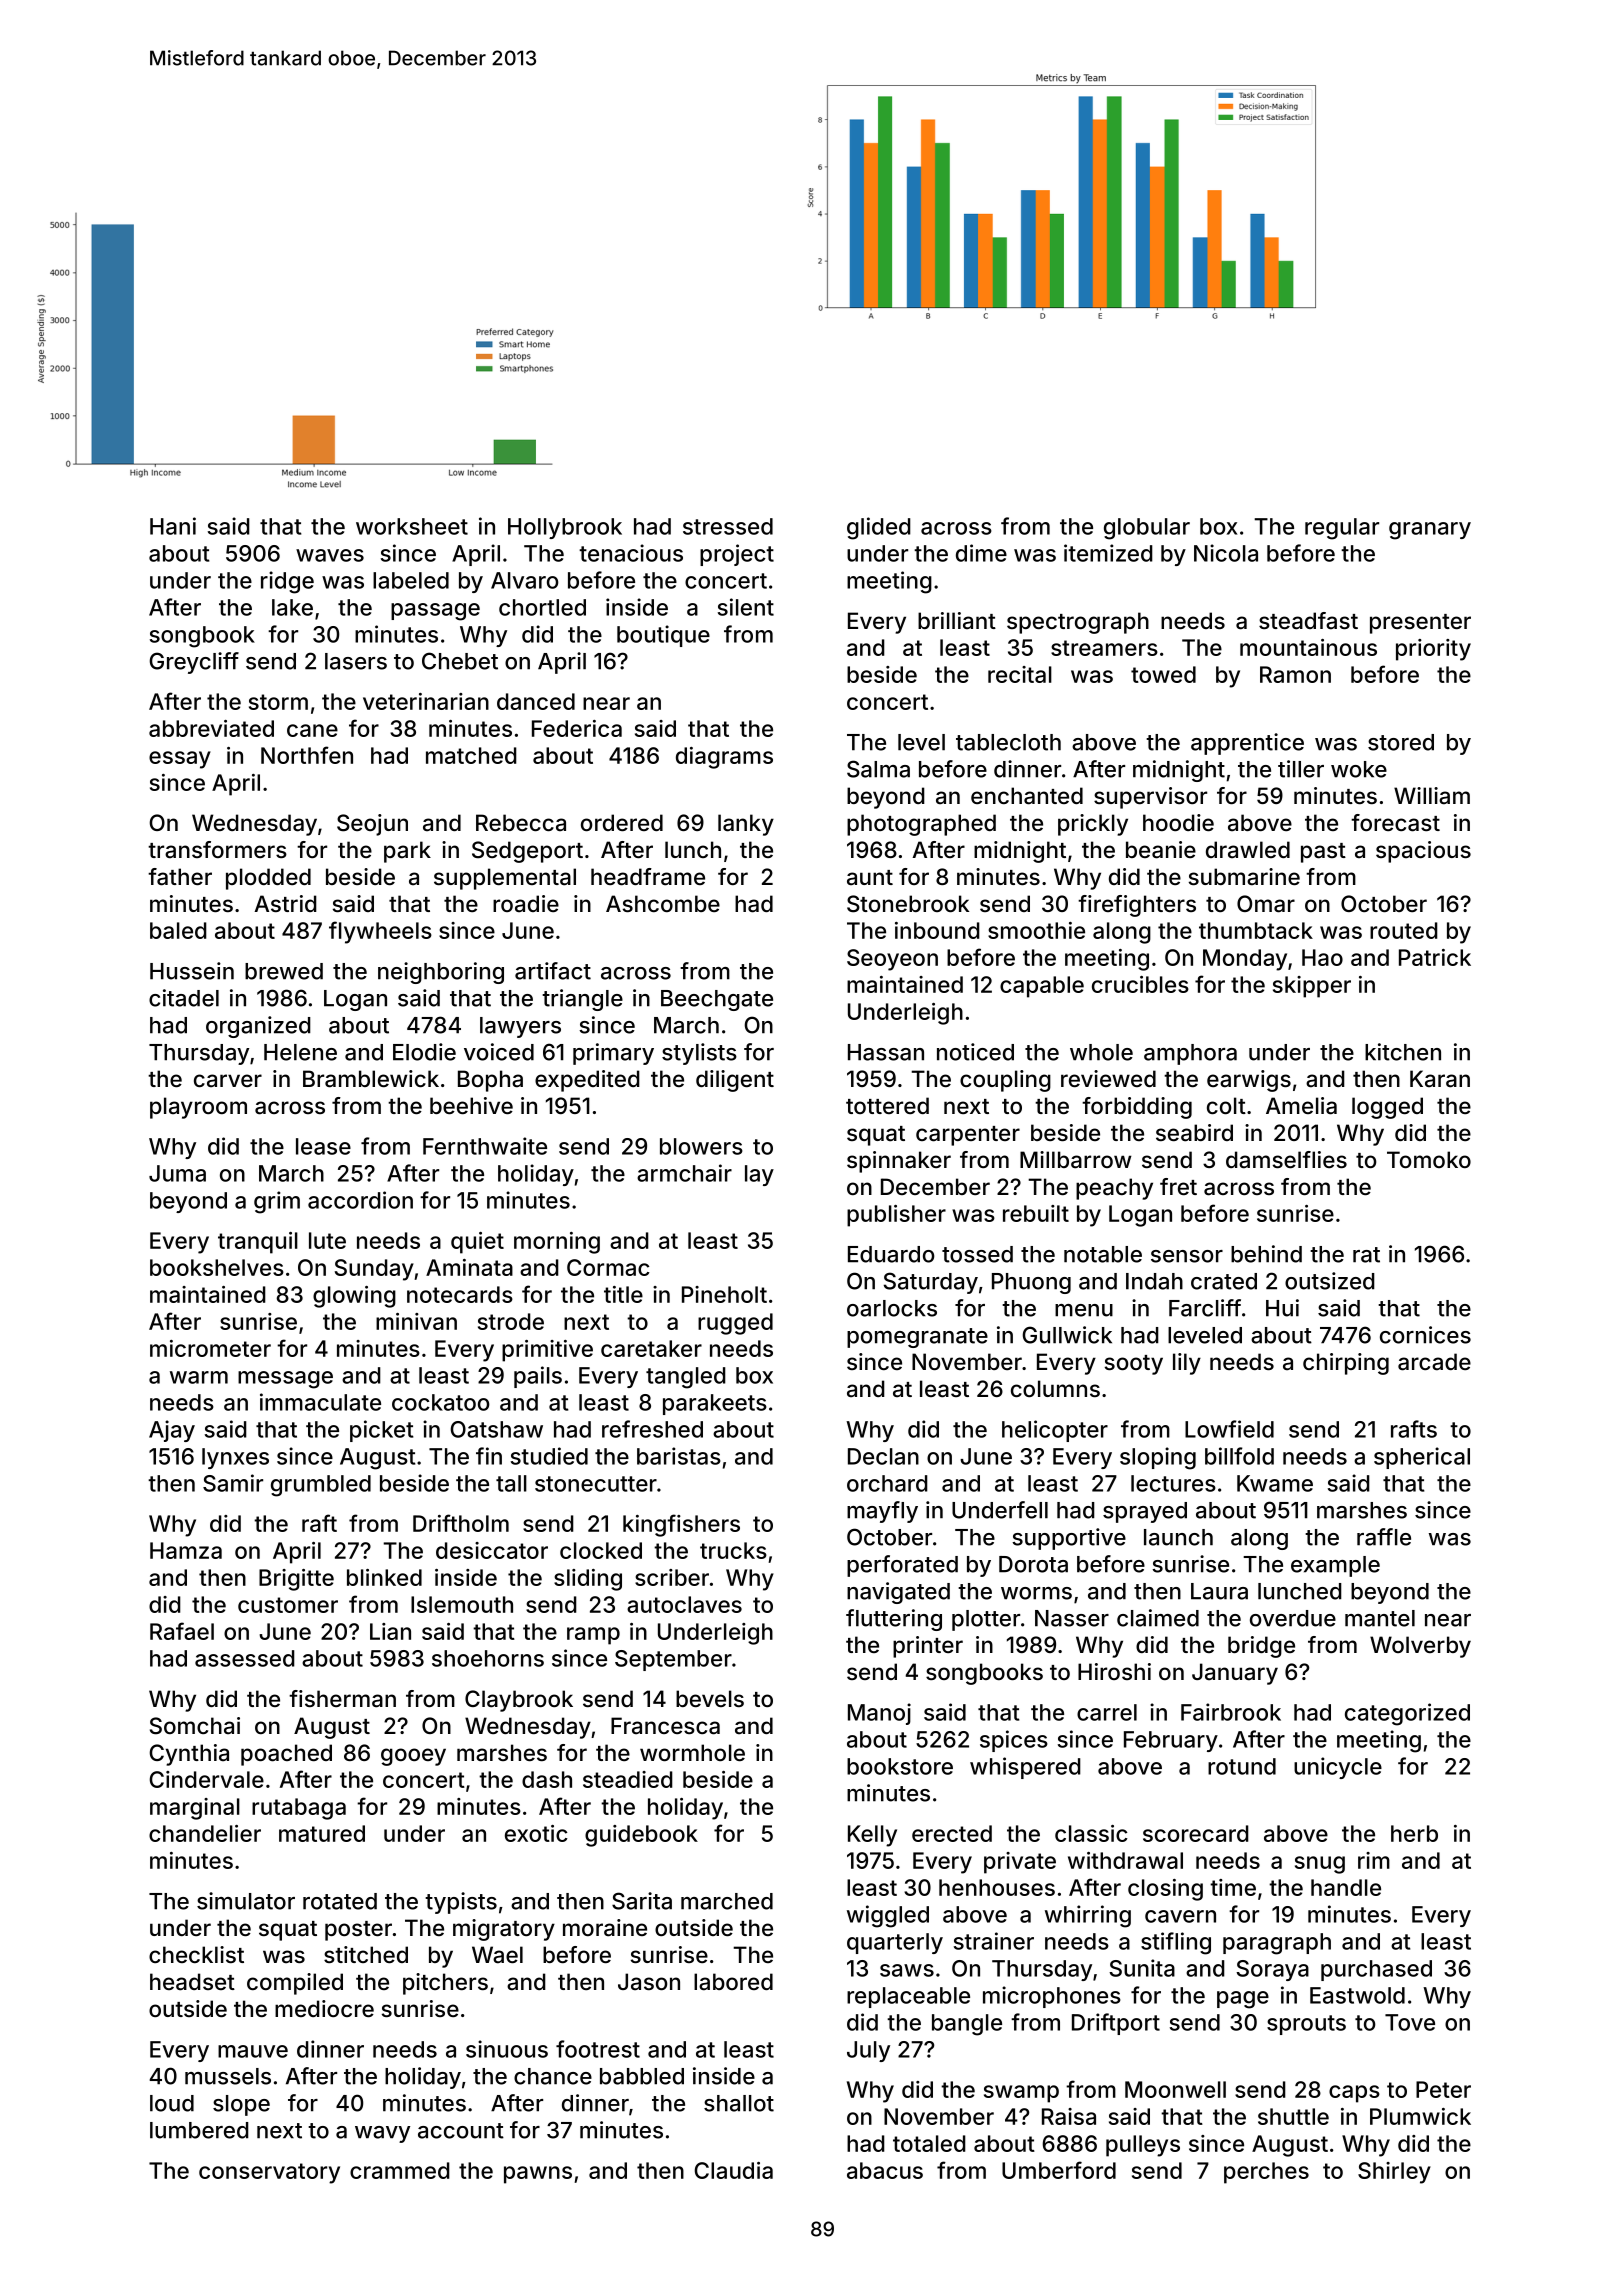 The width and height of the document is (1620, 2292). I want to click on globular, so click(1147, 529).
